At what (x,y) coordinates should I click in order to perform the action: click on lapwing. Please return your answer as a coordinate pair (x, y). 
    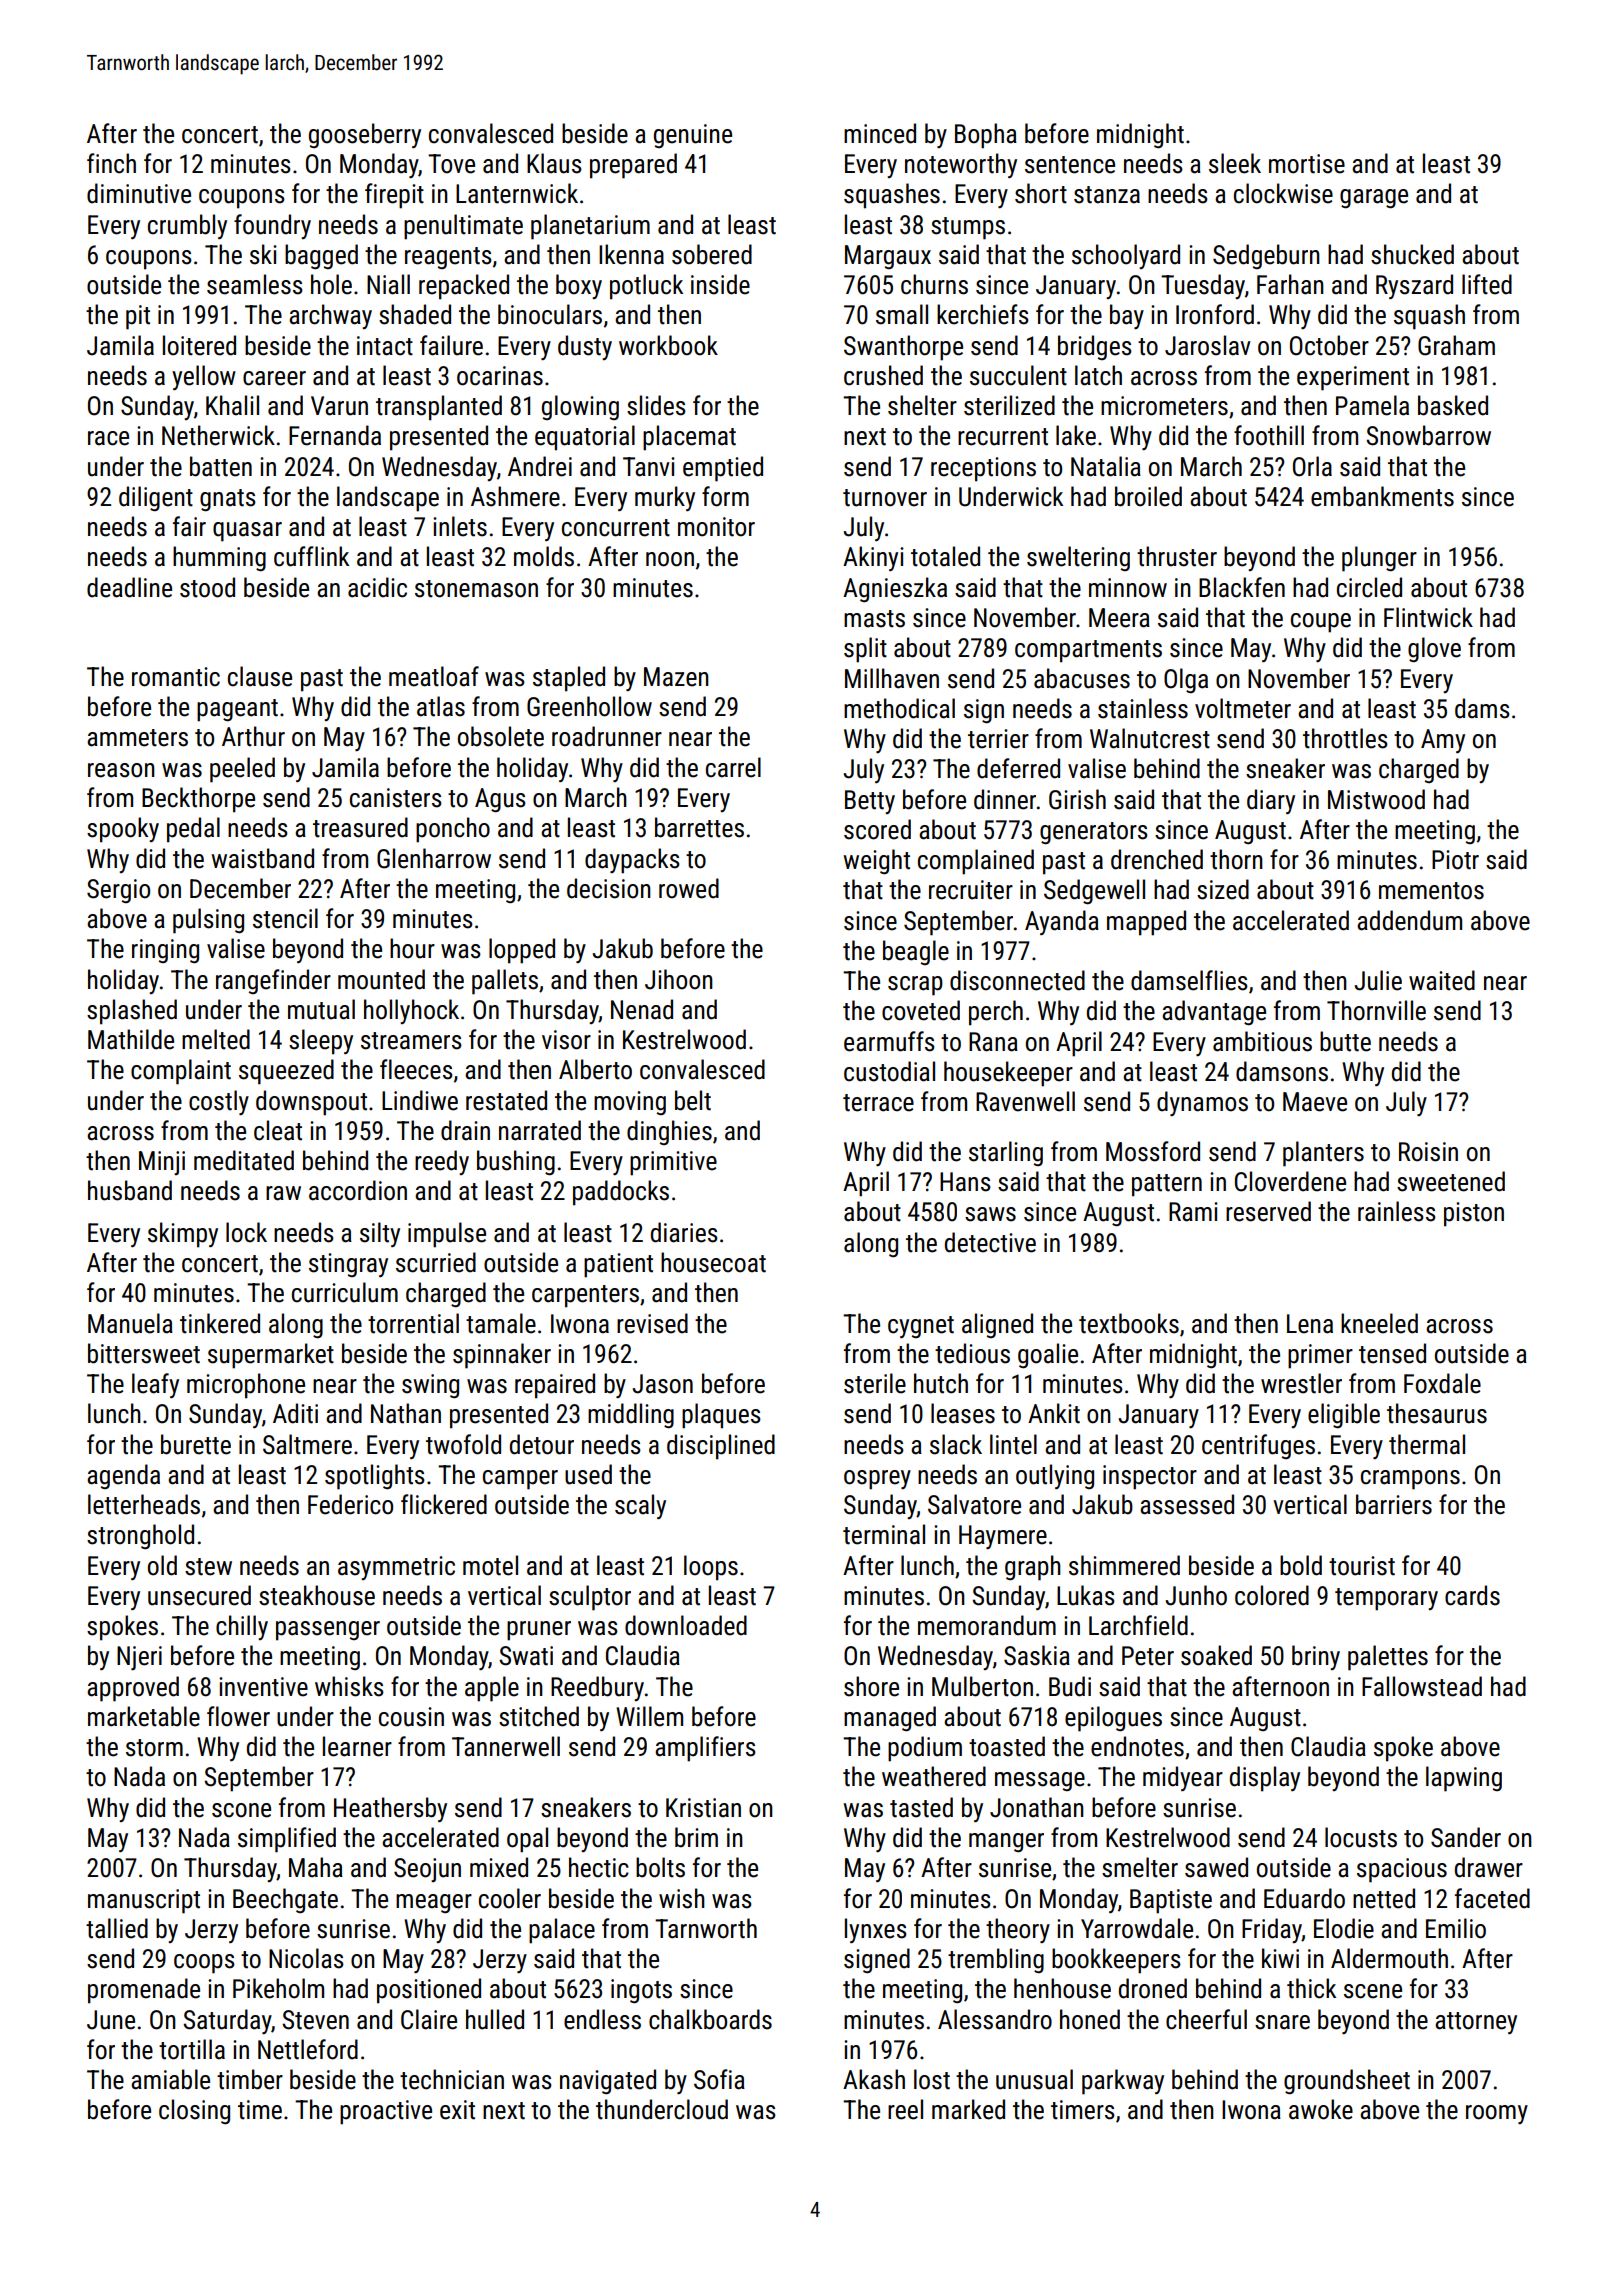
    Looking at the image, I should click on (1464, 1779).
